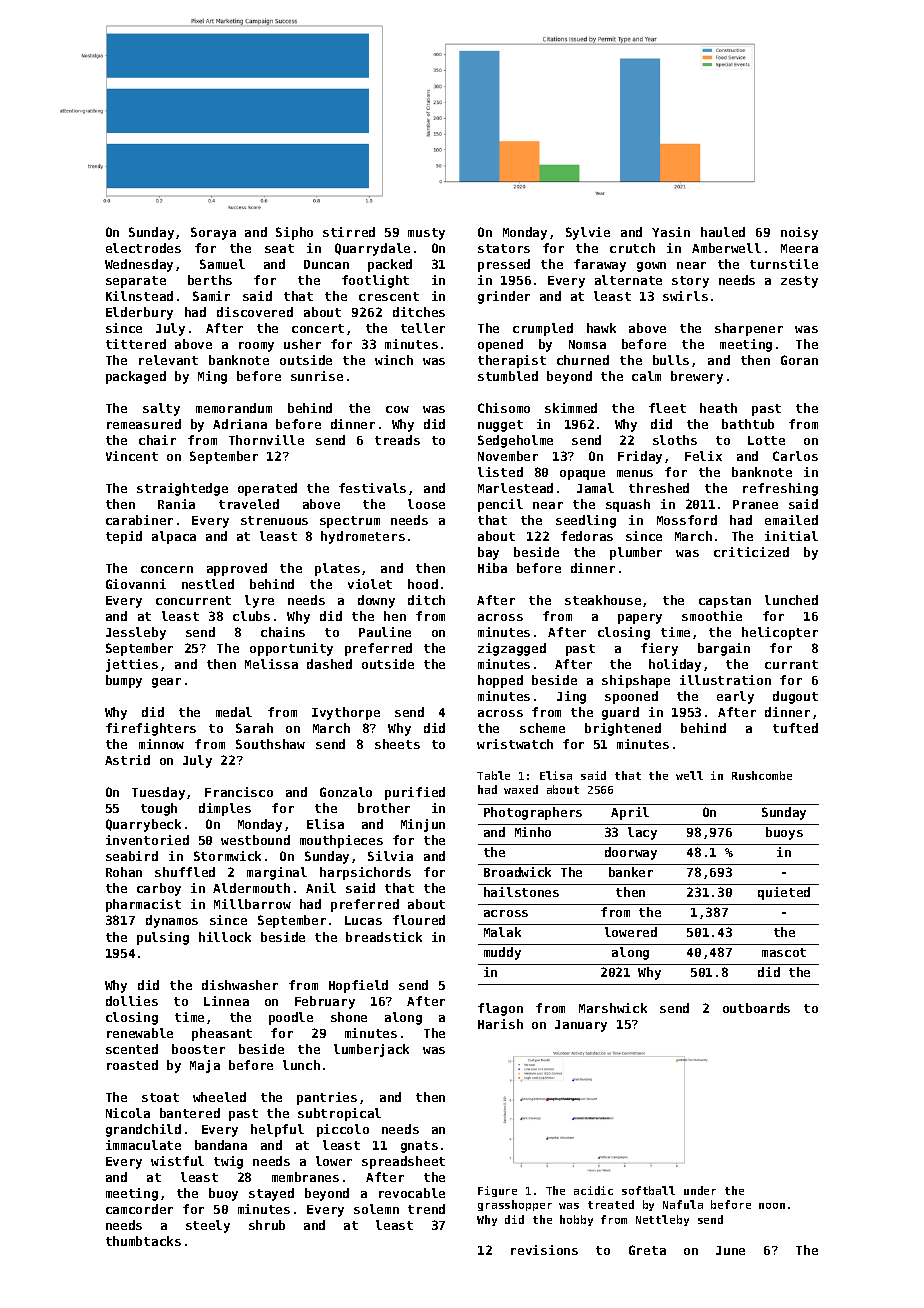  What do you see at coordinates (239, 792) in the image?
I see `Francisco` at bounding box center [239, 792].
